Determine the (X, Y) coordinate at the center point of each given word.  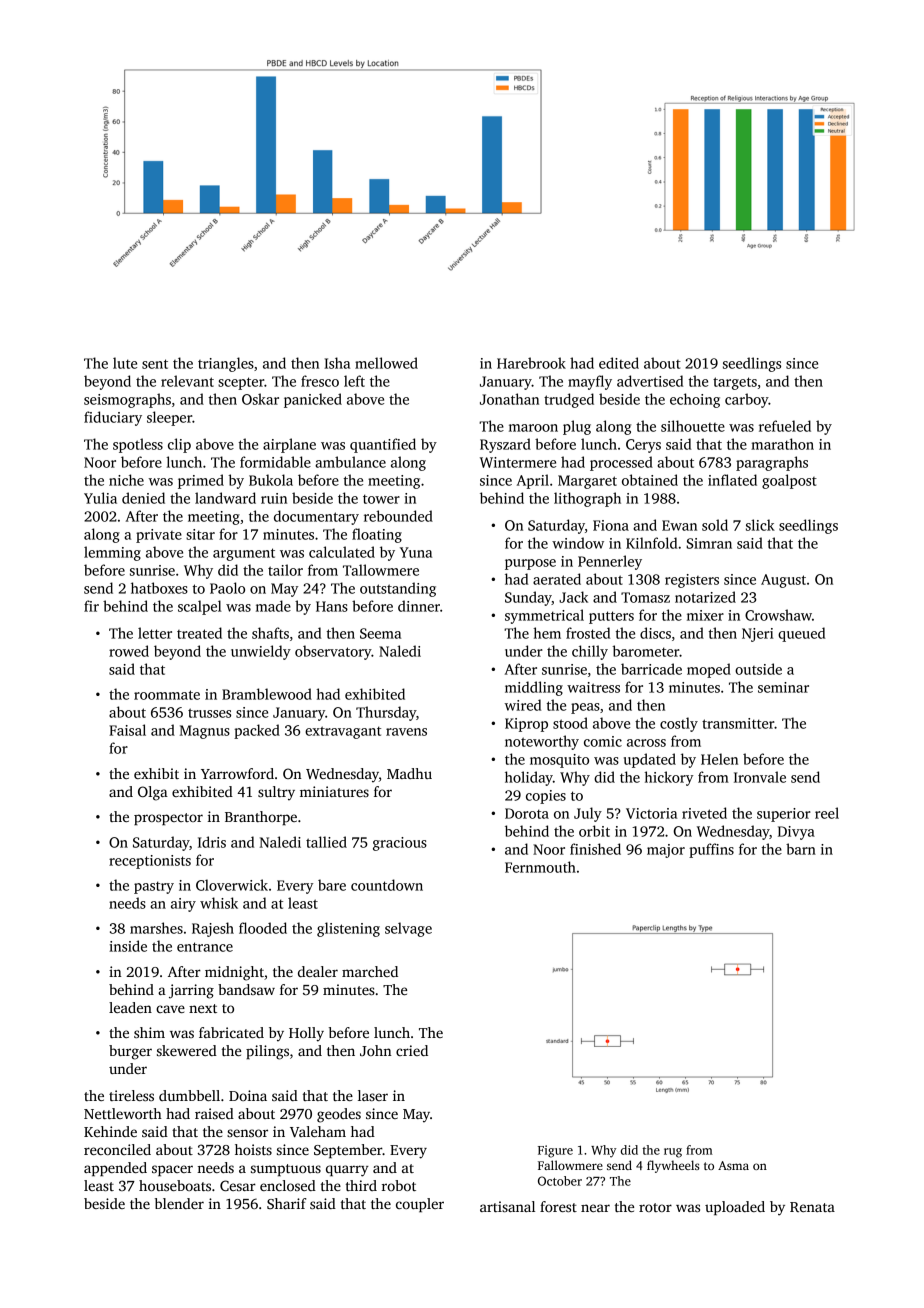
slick (760, 525)
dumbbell (189, 1095)
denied (143, 498)
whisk (219, 903)
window (578, 543)
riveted (704, 813)
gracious (400, 844)
